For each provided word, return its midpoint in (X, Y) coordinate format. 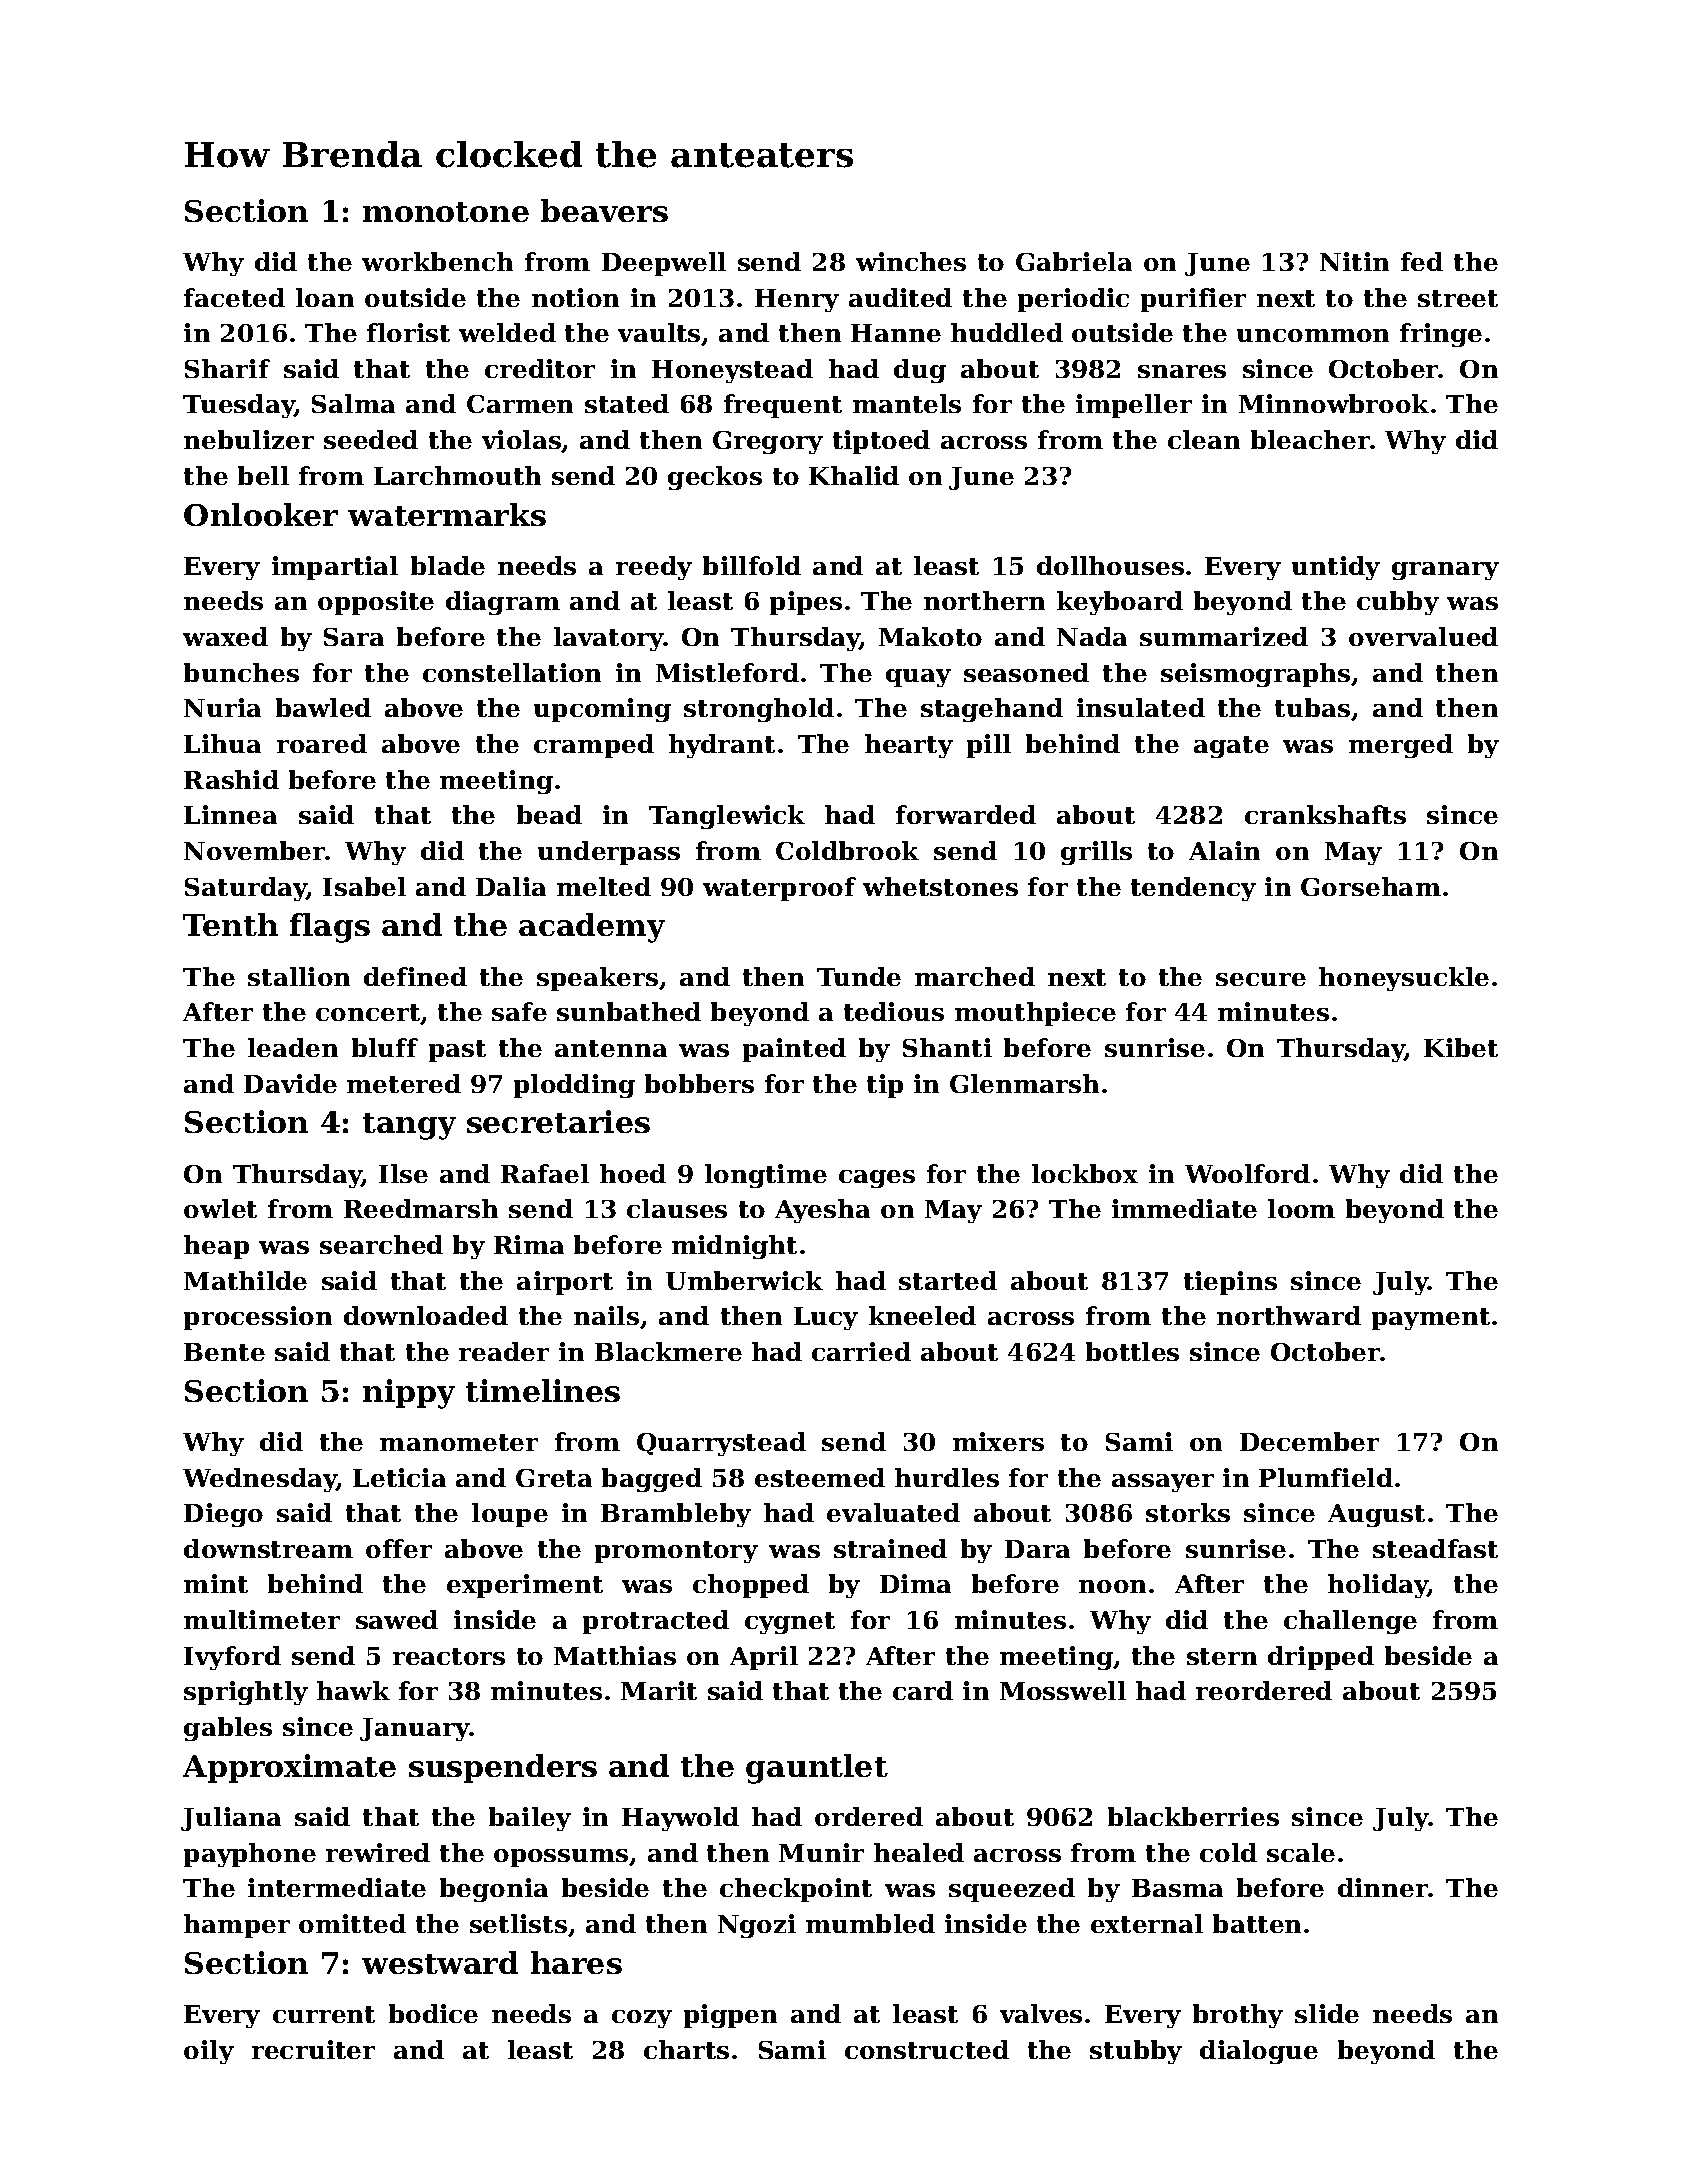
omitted (352, 1923)
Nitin (1354, 261)
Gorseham (1371, 886)
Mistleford (727, 672)
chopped (751, 1586)
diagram (503, 603)
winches (911, 261)
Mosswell (1063, 1690)
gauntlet (817, 1769)
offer (399, 1548)
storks (1188, 1512)
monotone (446, 212)
